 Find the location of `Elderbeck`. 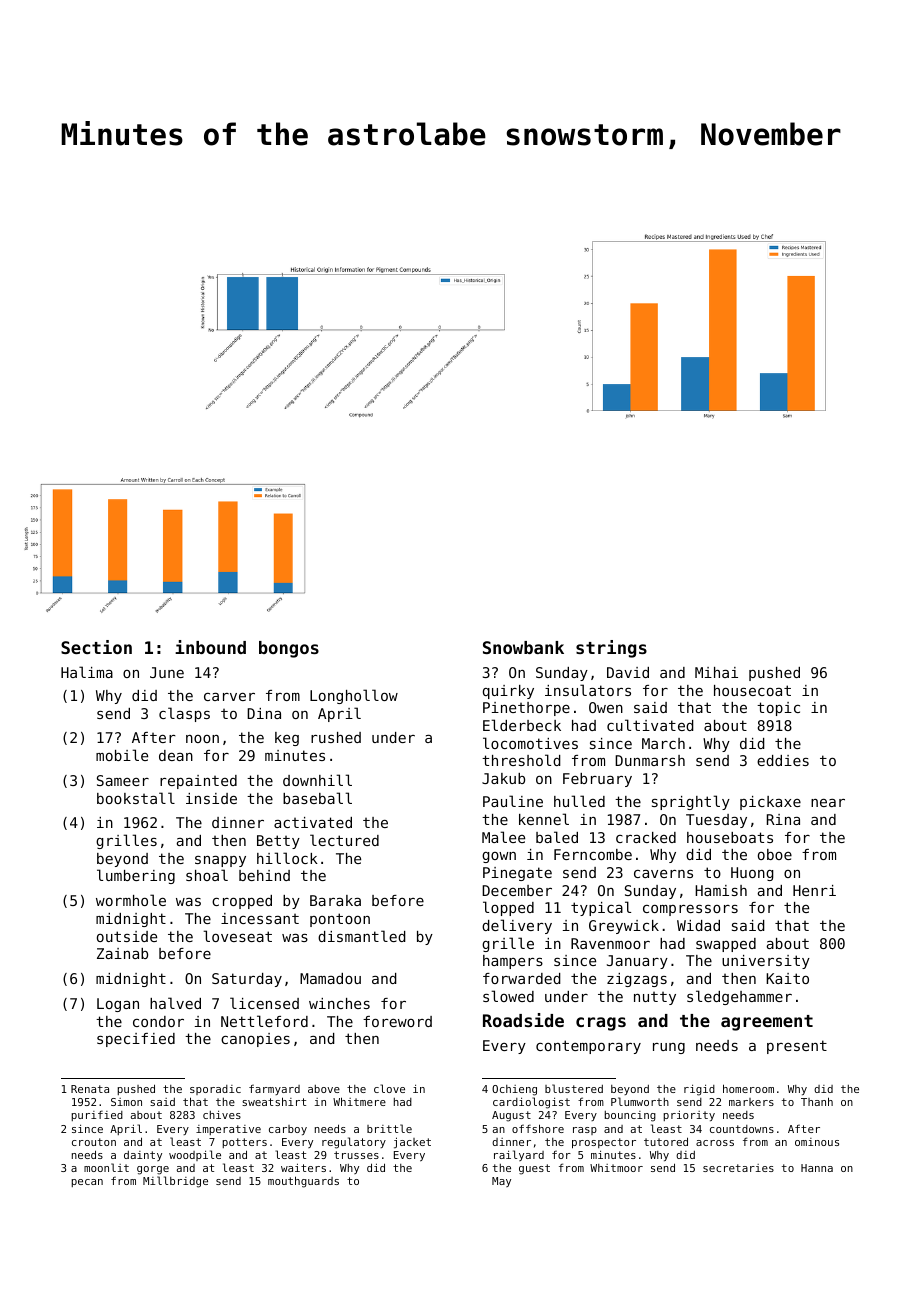

Elderbeck is located at coordinates (522, 725).
